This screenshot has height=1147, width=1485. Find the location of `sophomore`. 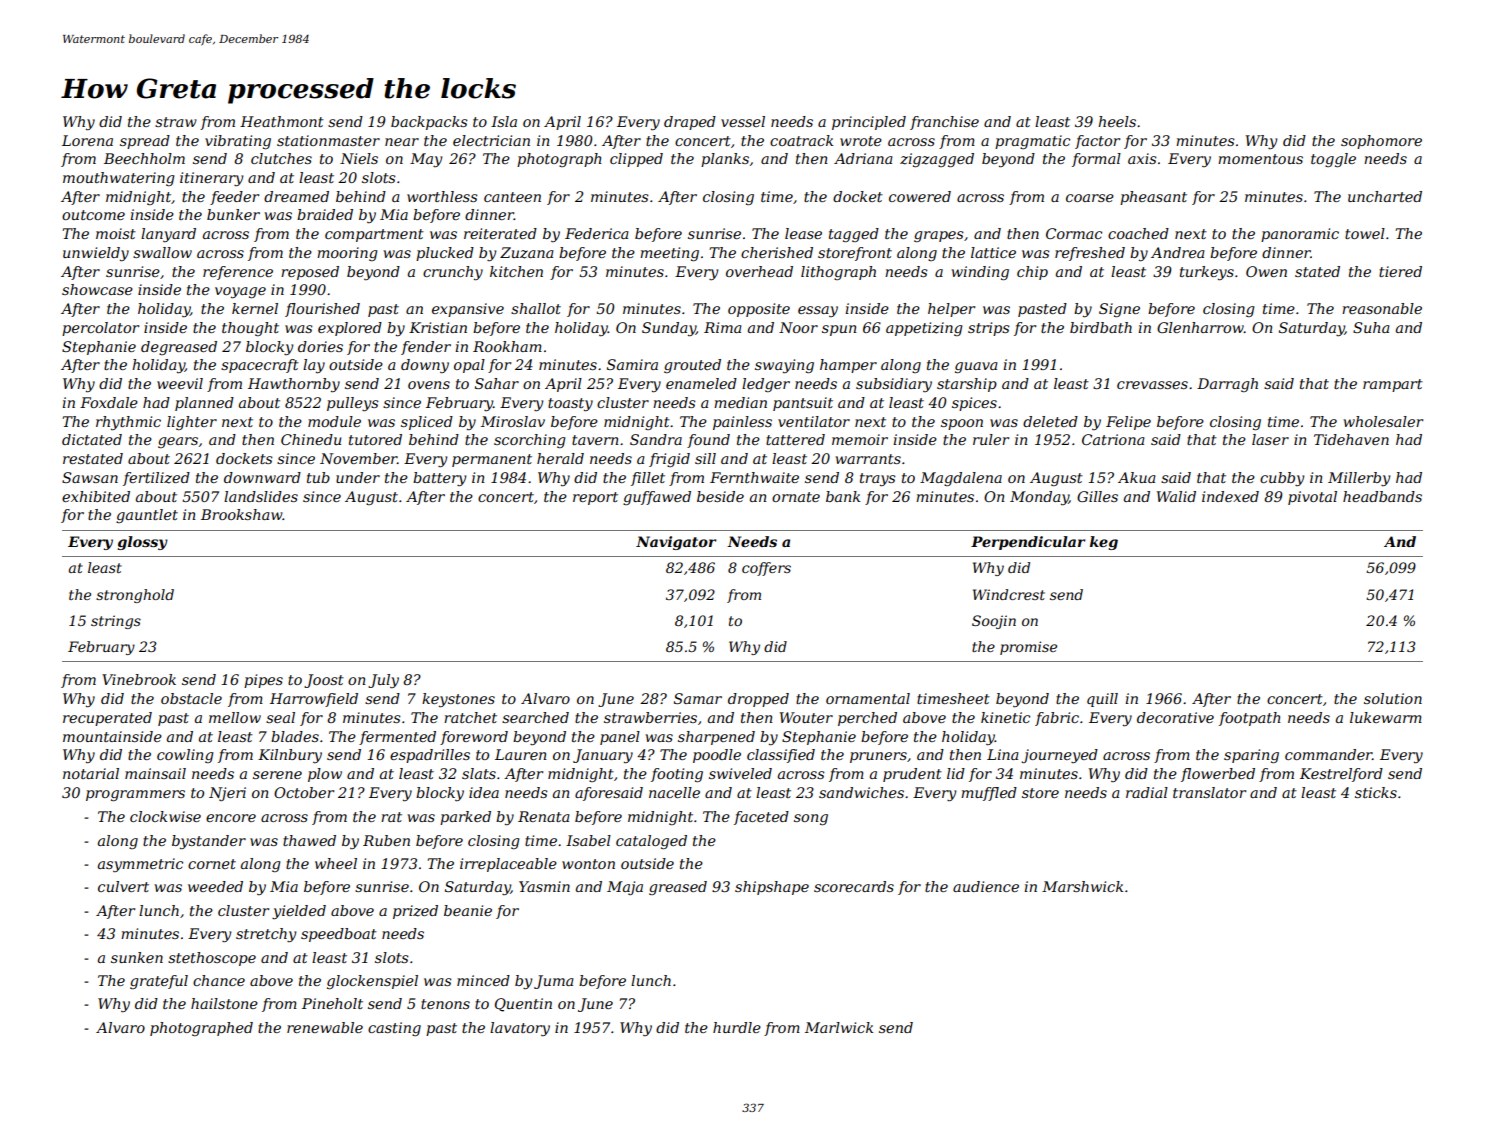

sophomore is located at coordinates (1381, 142).
